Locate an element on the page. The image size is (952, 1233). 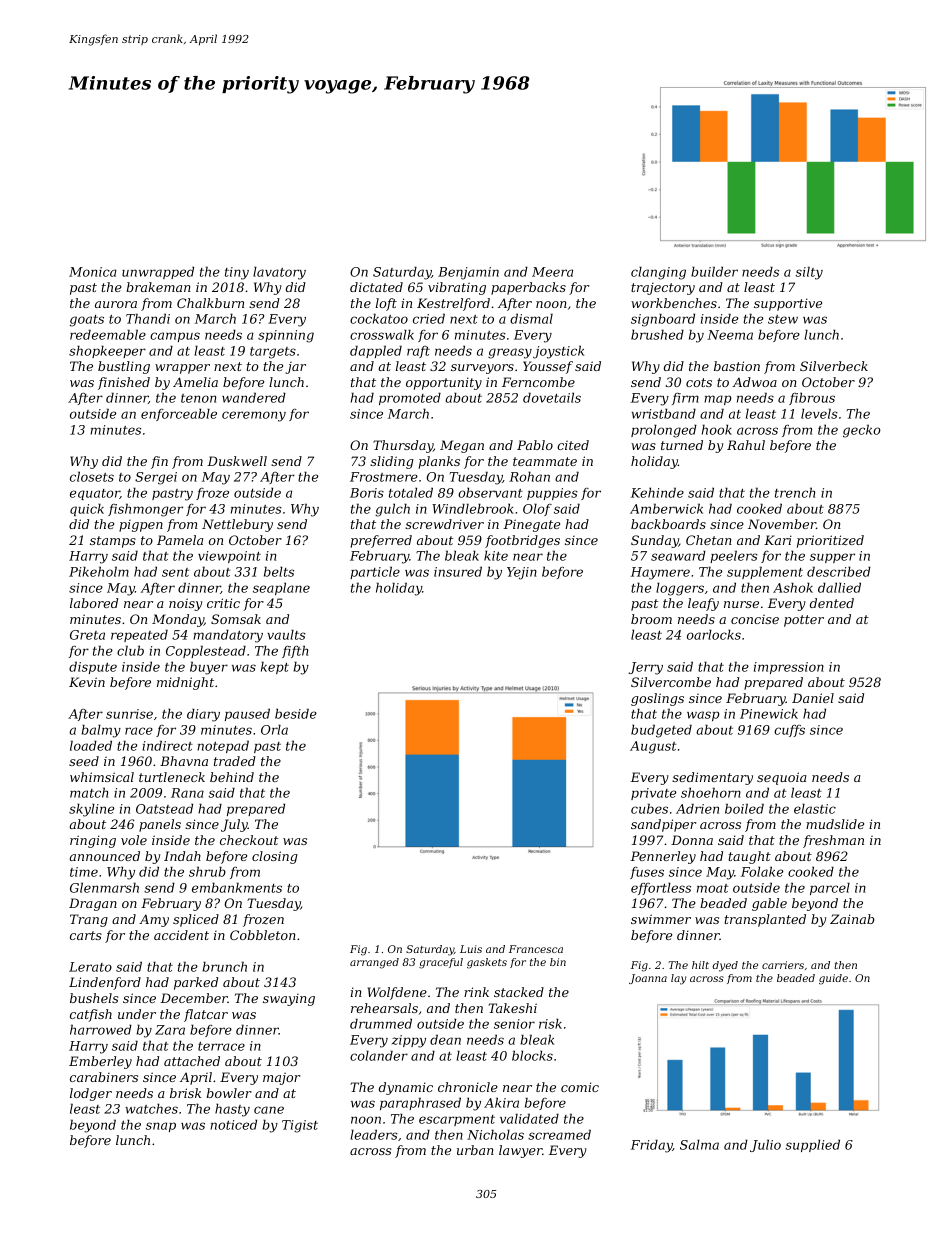
Monica is located at coordinates (93, 272).
